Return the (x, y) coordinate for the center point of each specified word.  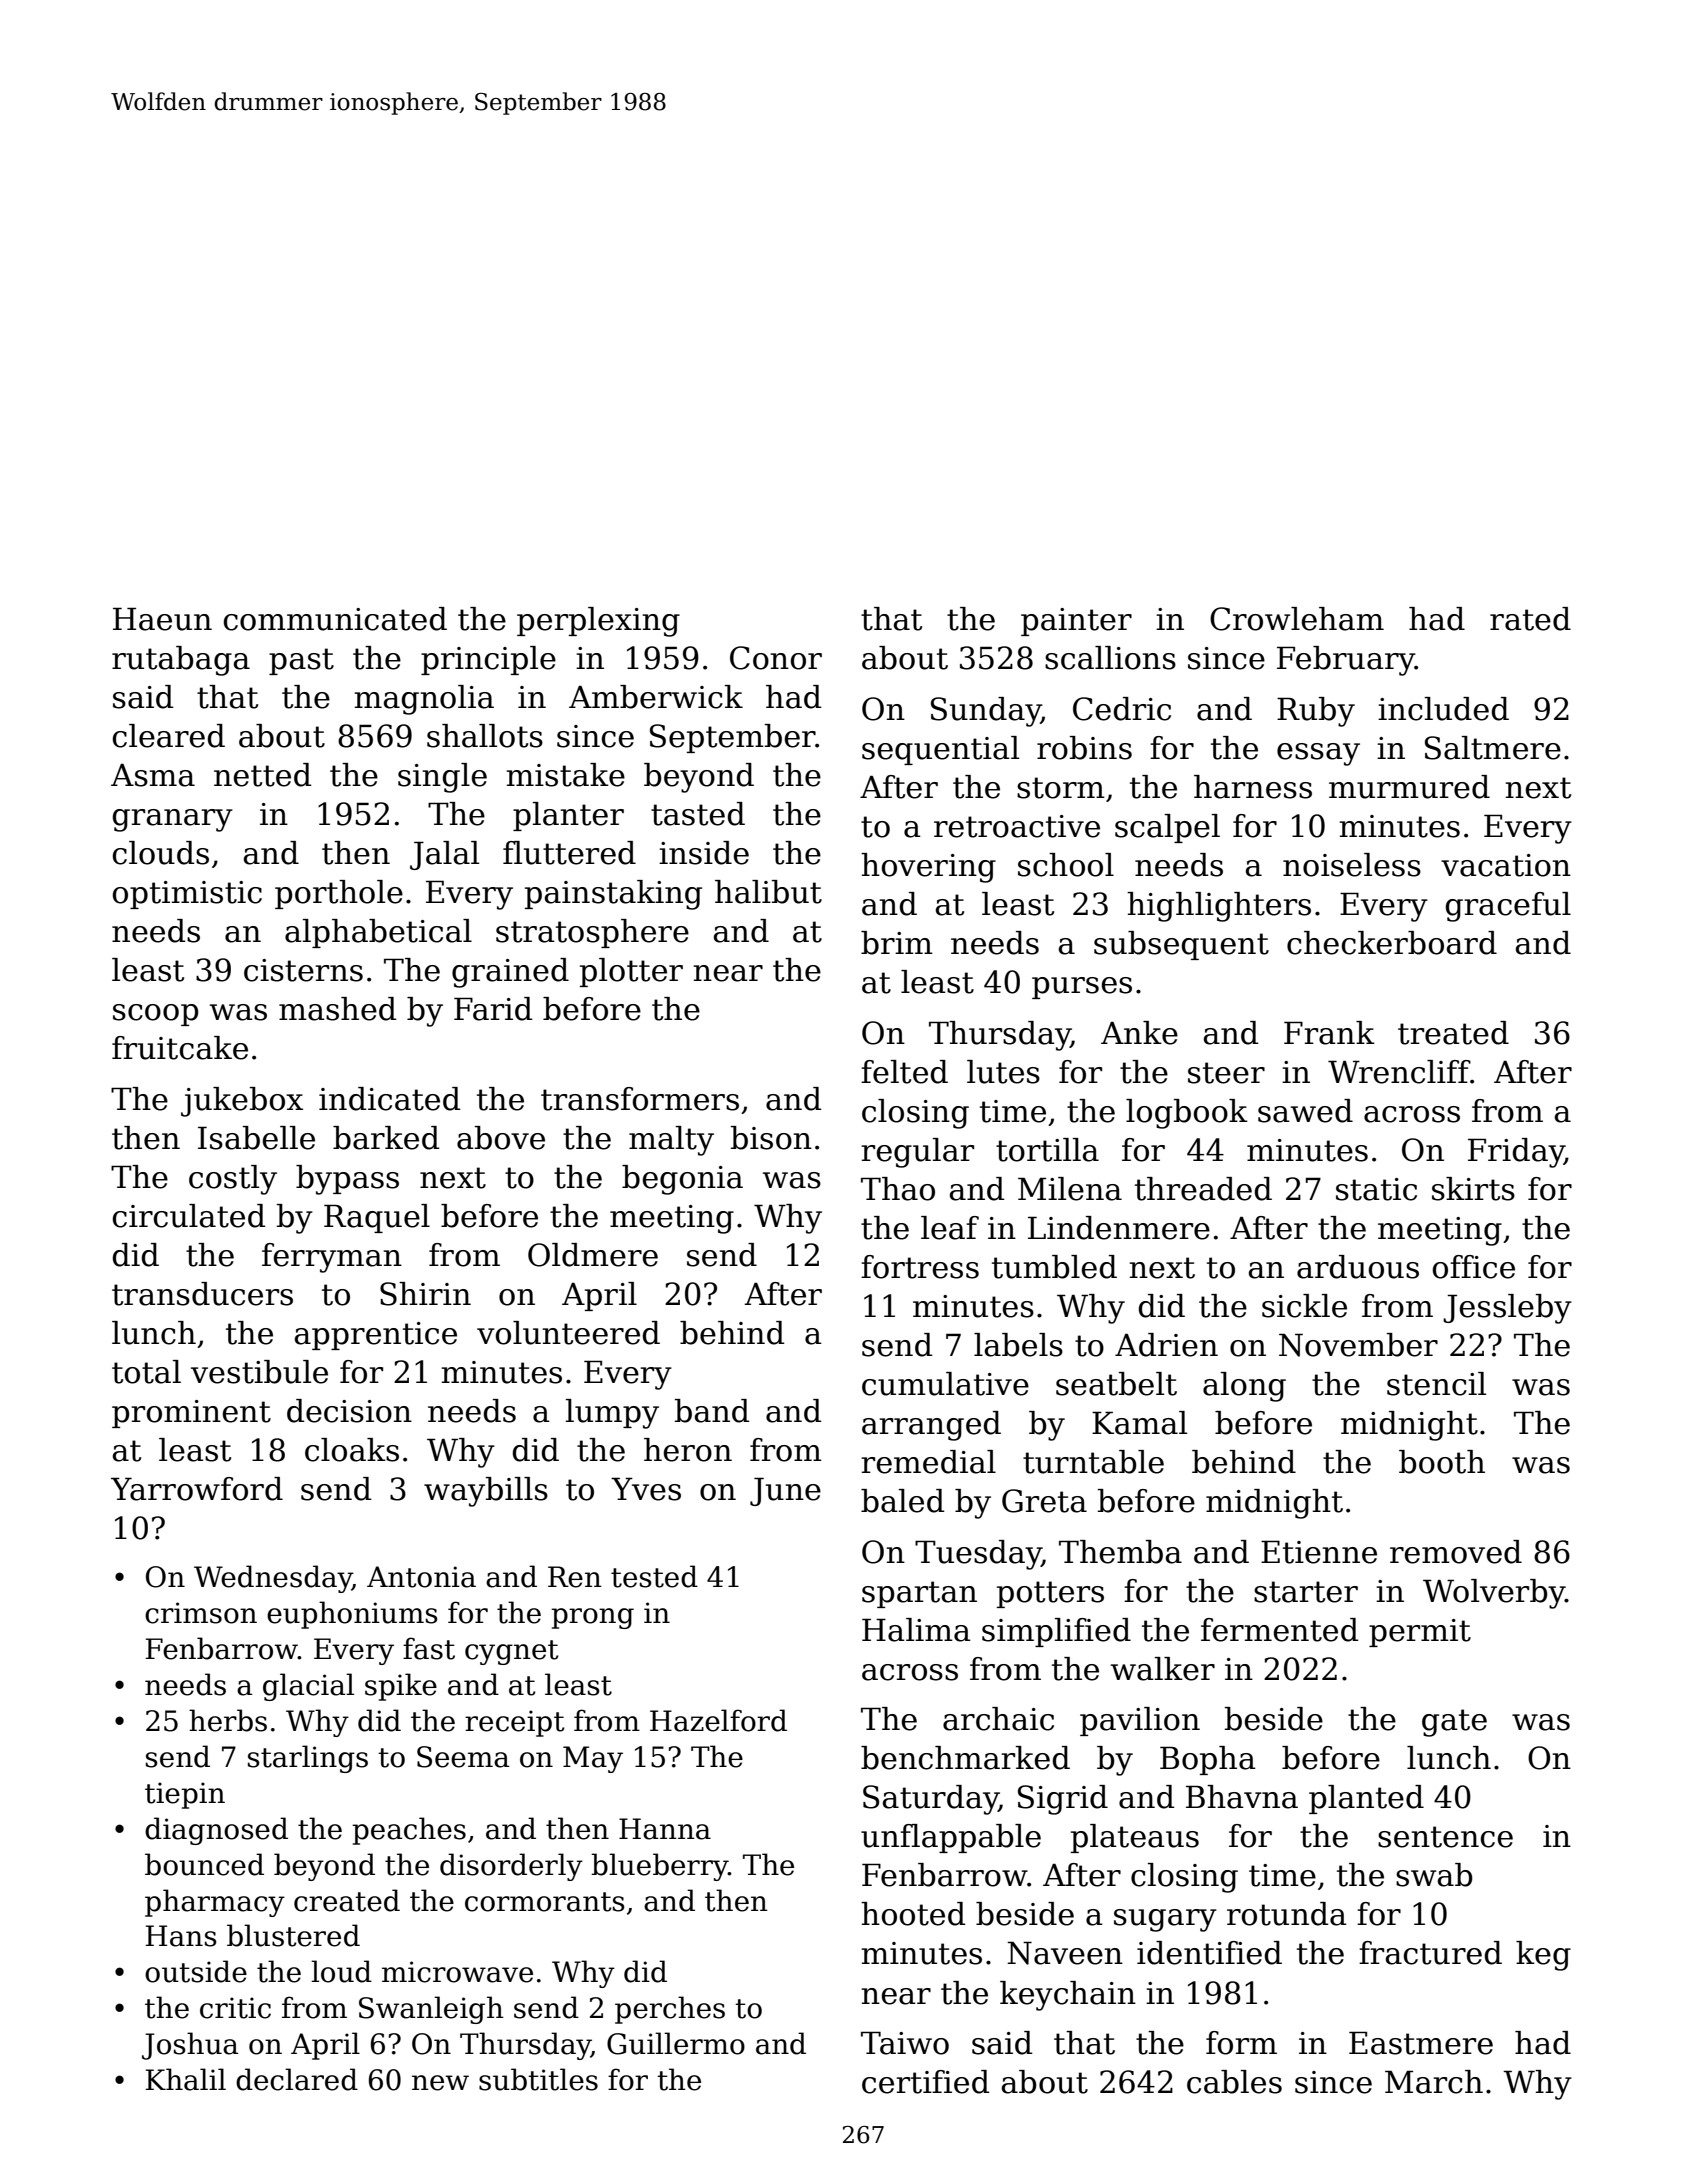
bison (771, 1138)
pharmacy (215, 1903)
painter (1076, 622)
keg (1543, 1956)
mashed (338, 1009)
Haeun (162, 619)
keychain (1068, 1996)
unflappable (951, 1838)
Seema (463, 1757)
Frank (1329, 1033)
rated (1530, 619)
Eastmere (1421, 2043)
